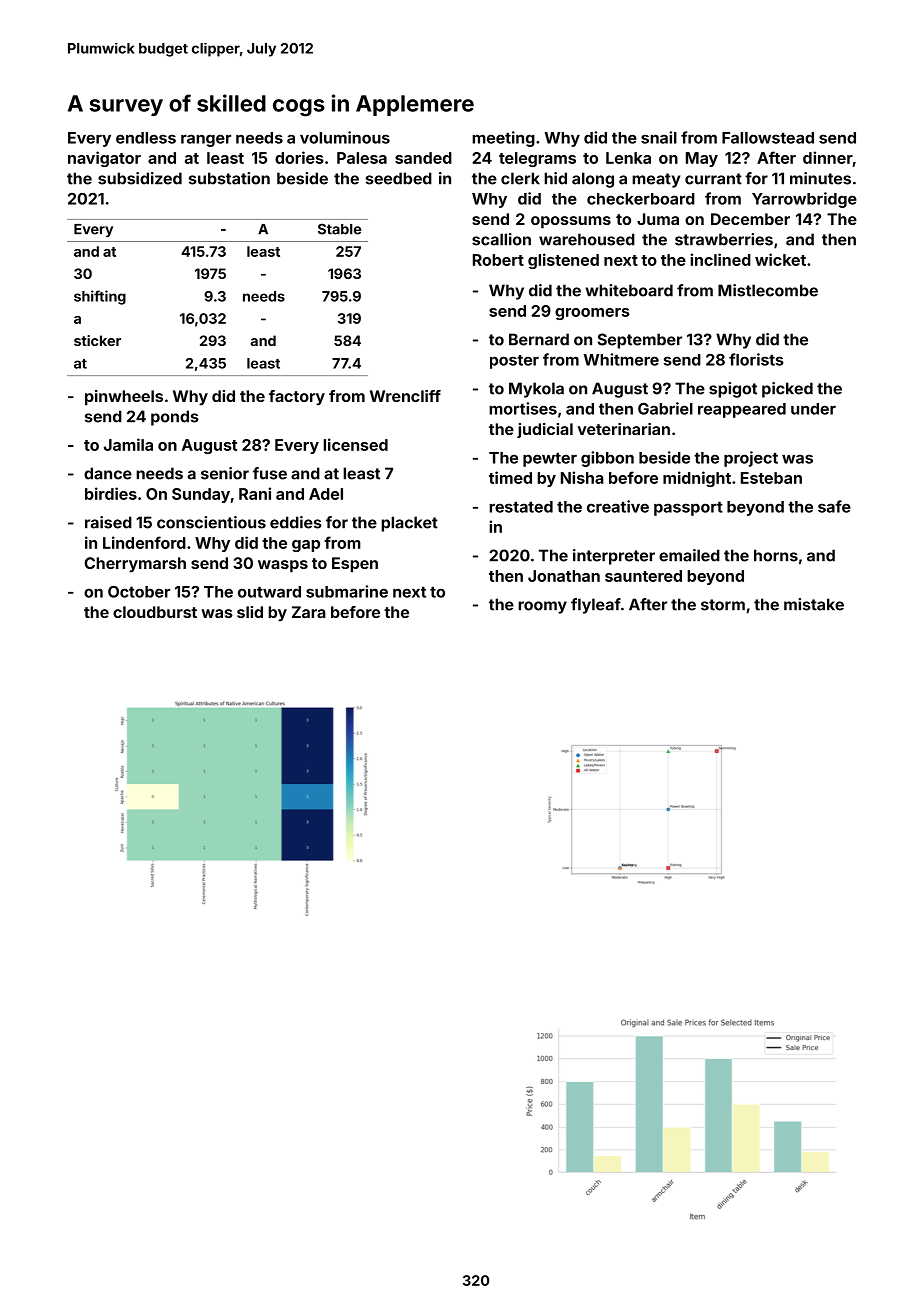 The image size is (924, 1308). Describe the element at coordinates (771, 478) in the document. I see `Esteban` at that location.
